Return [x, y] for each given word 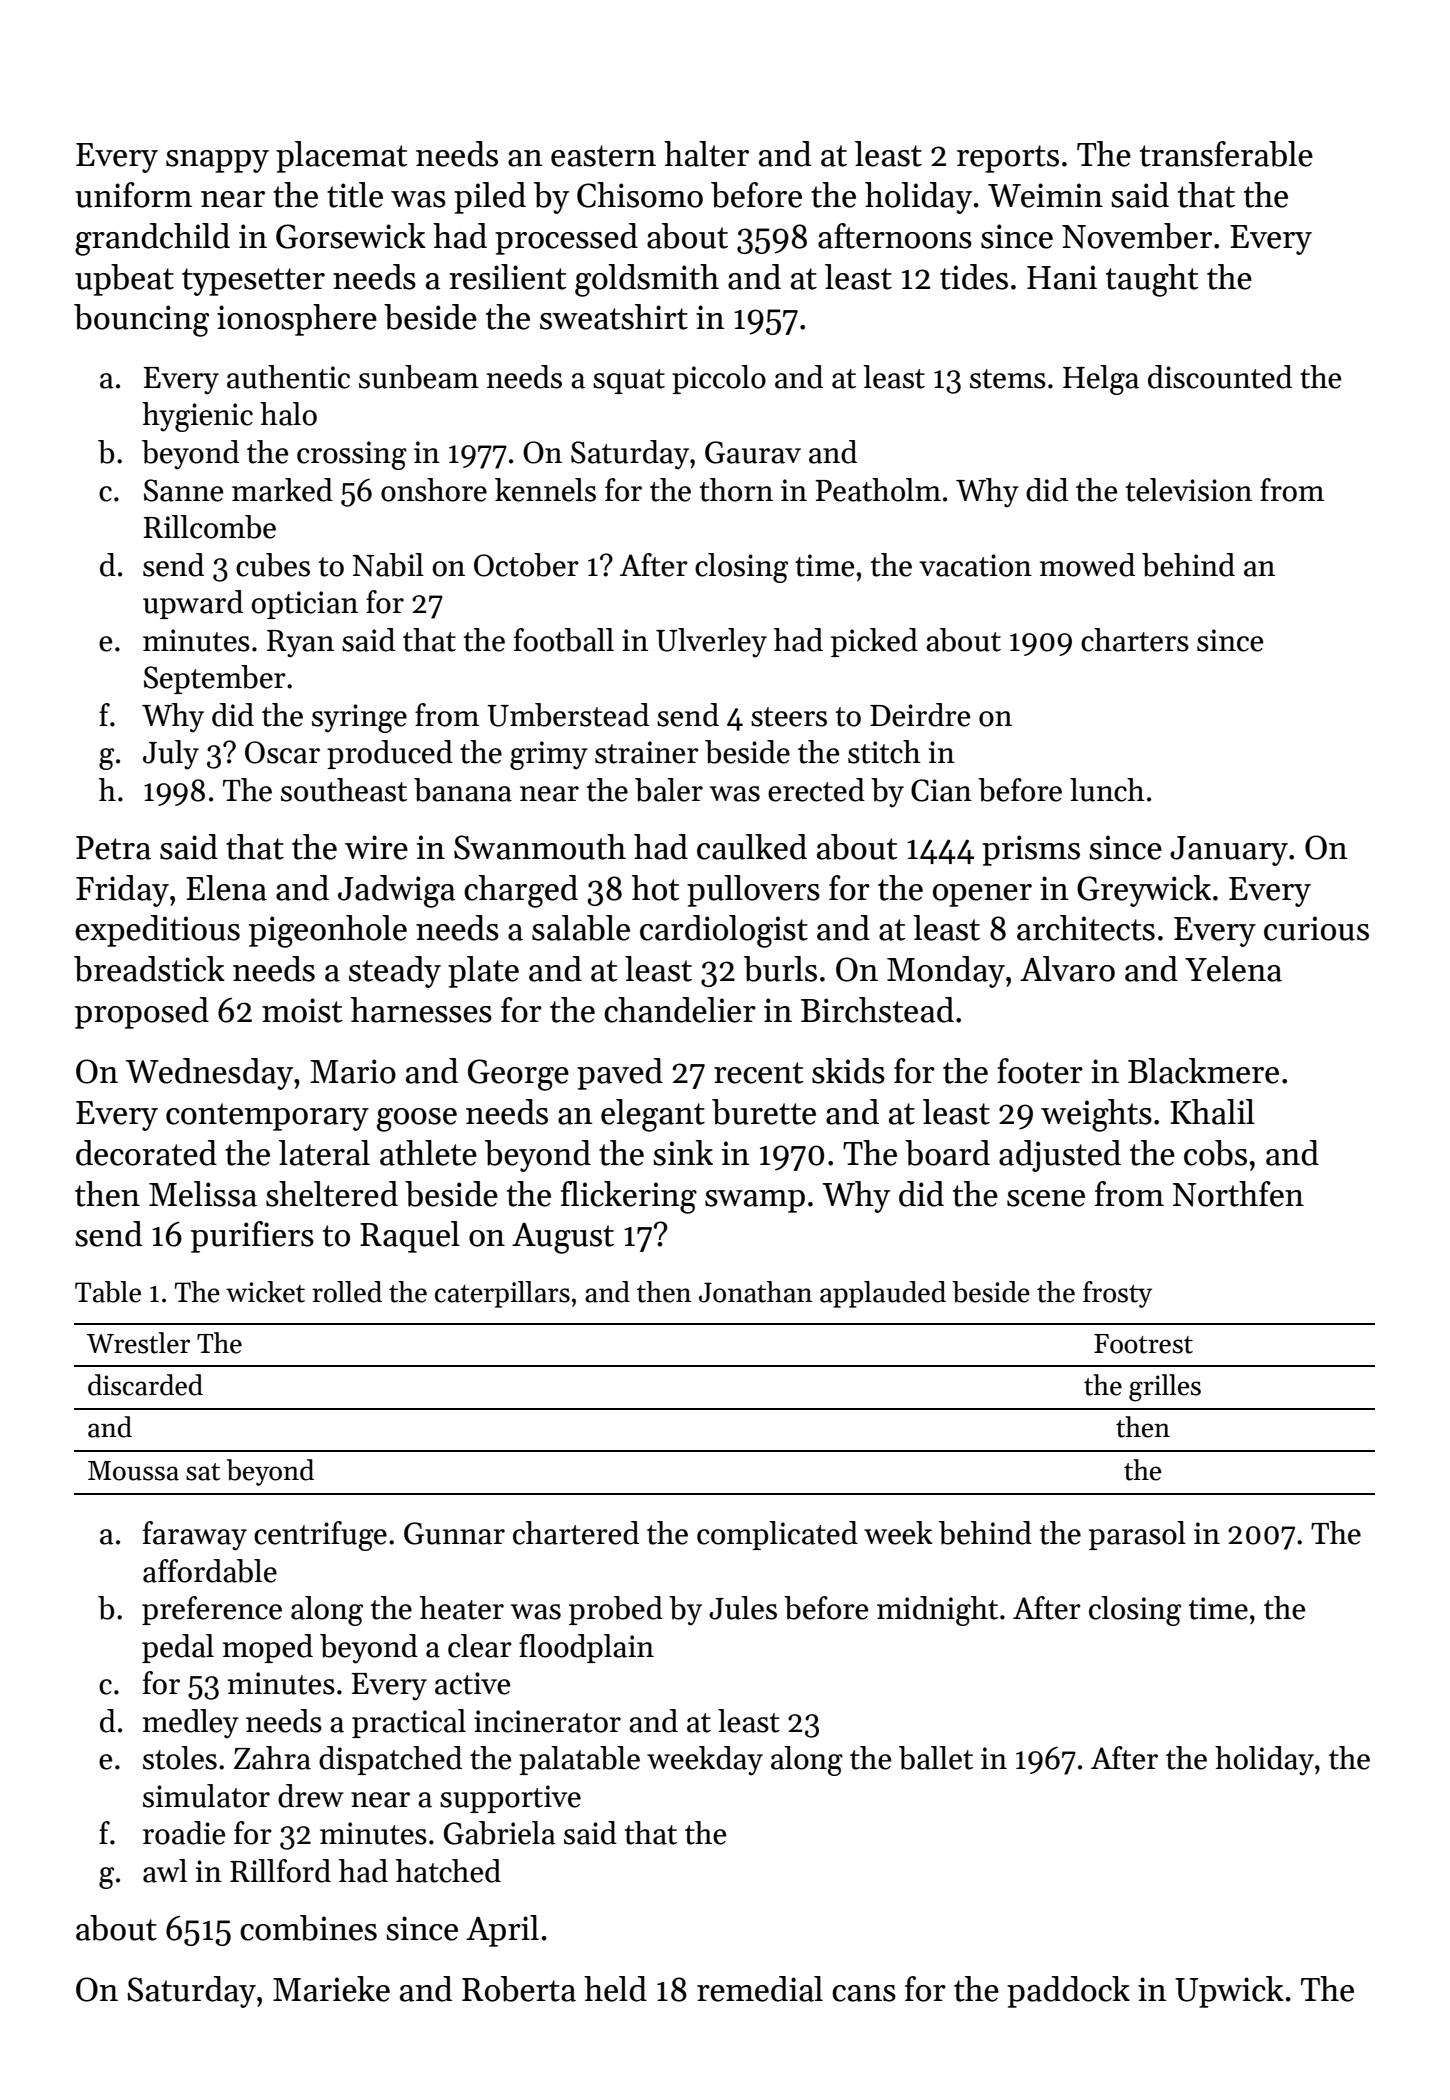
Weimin [1045, 195]
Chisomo [640, 195]
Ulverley [711, 643]
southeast [344, 790]
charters [1135, 640]
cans [864, 1993]
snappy [217, 161]
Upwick [1229, 1992]
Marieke [331, 1989]
